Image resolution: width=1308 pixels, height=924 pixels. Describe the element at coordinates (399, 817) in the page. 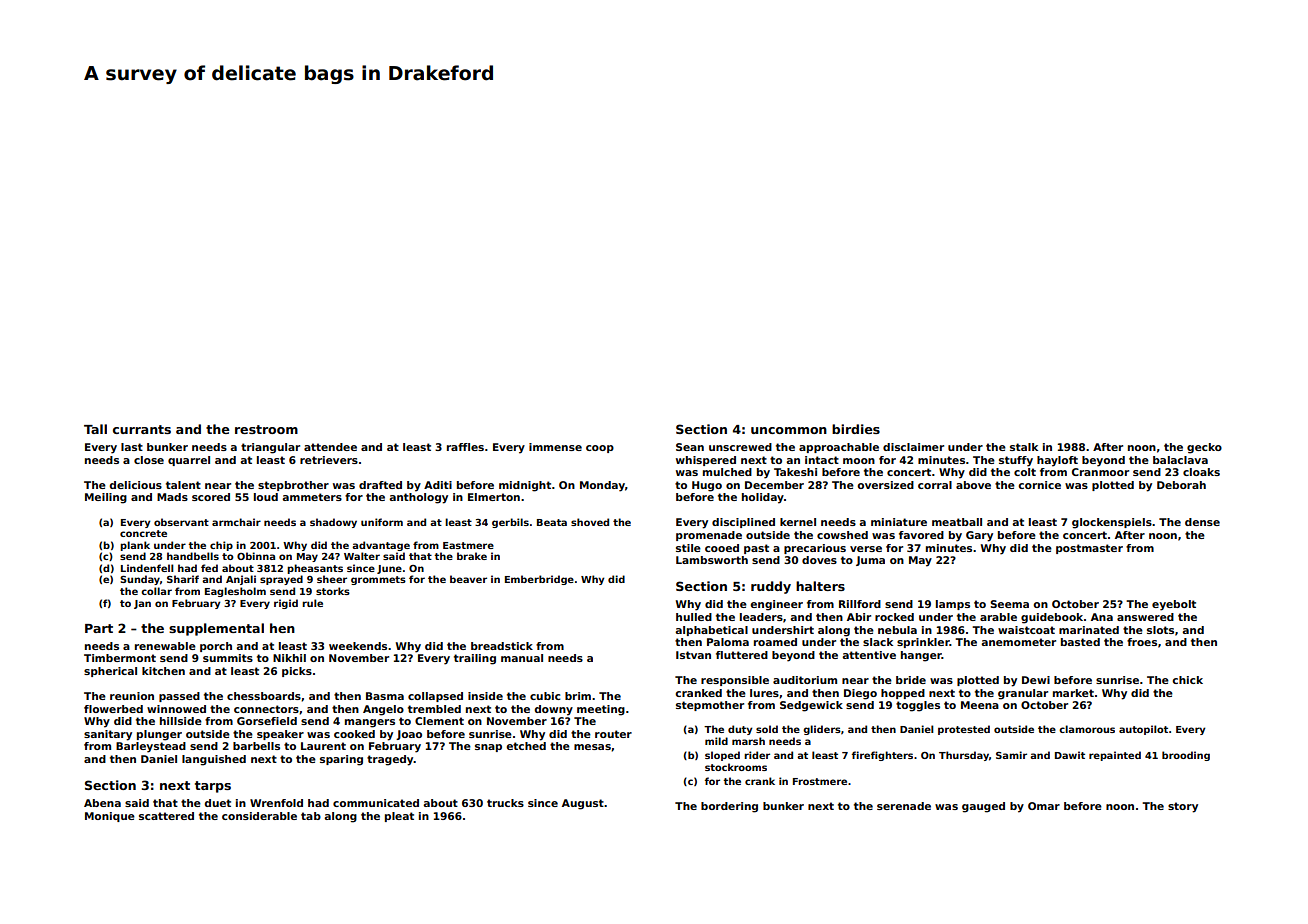

I see `pleat` at that location.
